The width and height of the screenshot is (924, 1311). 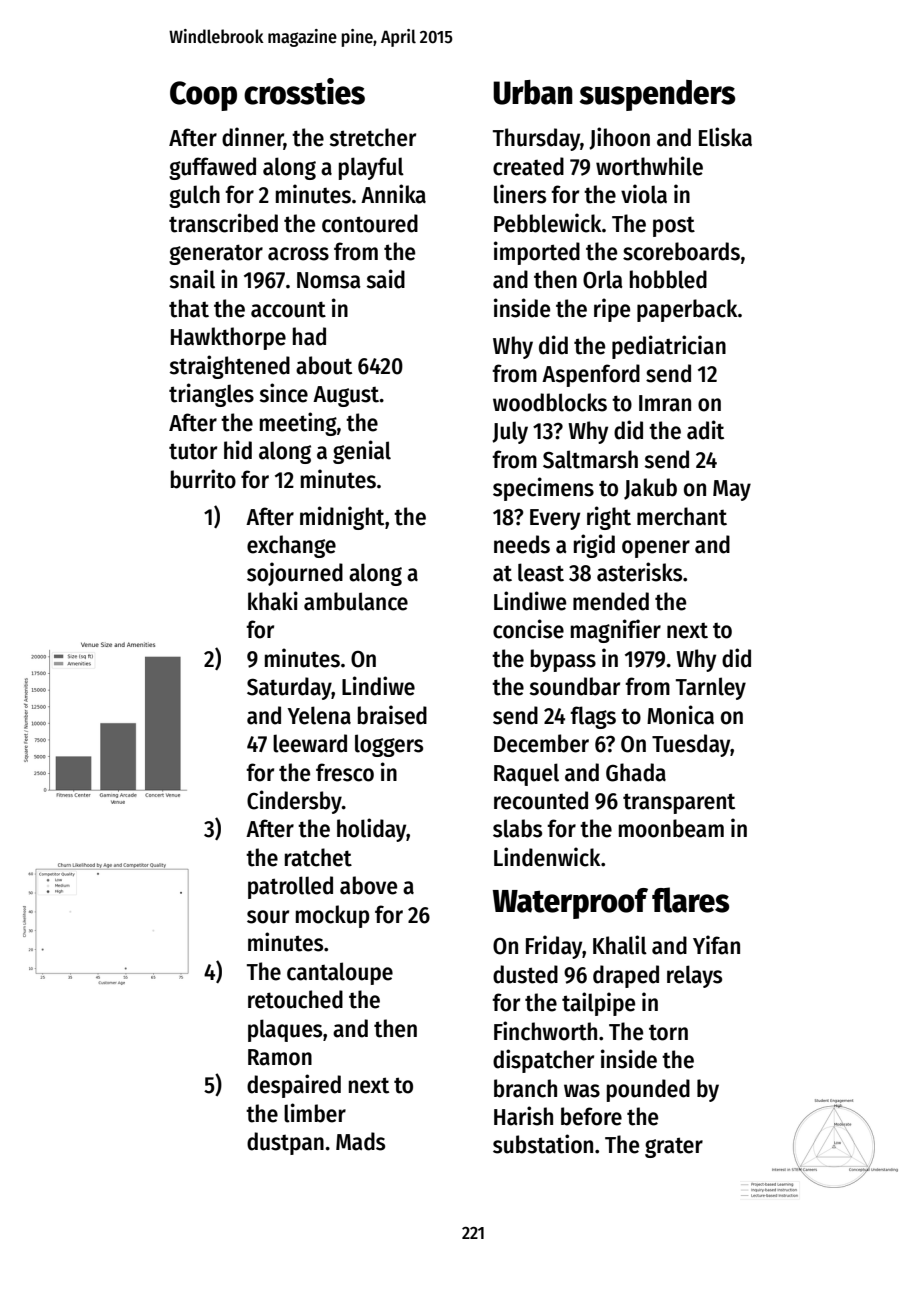 I want to click on Jihoon, so click(x=619, y=138).
